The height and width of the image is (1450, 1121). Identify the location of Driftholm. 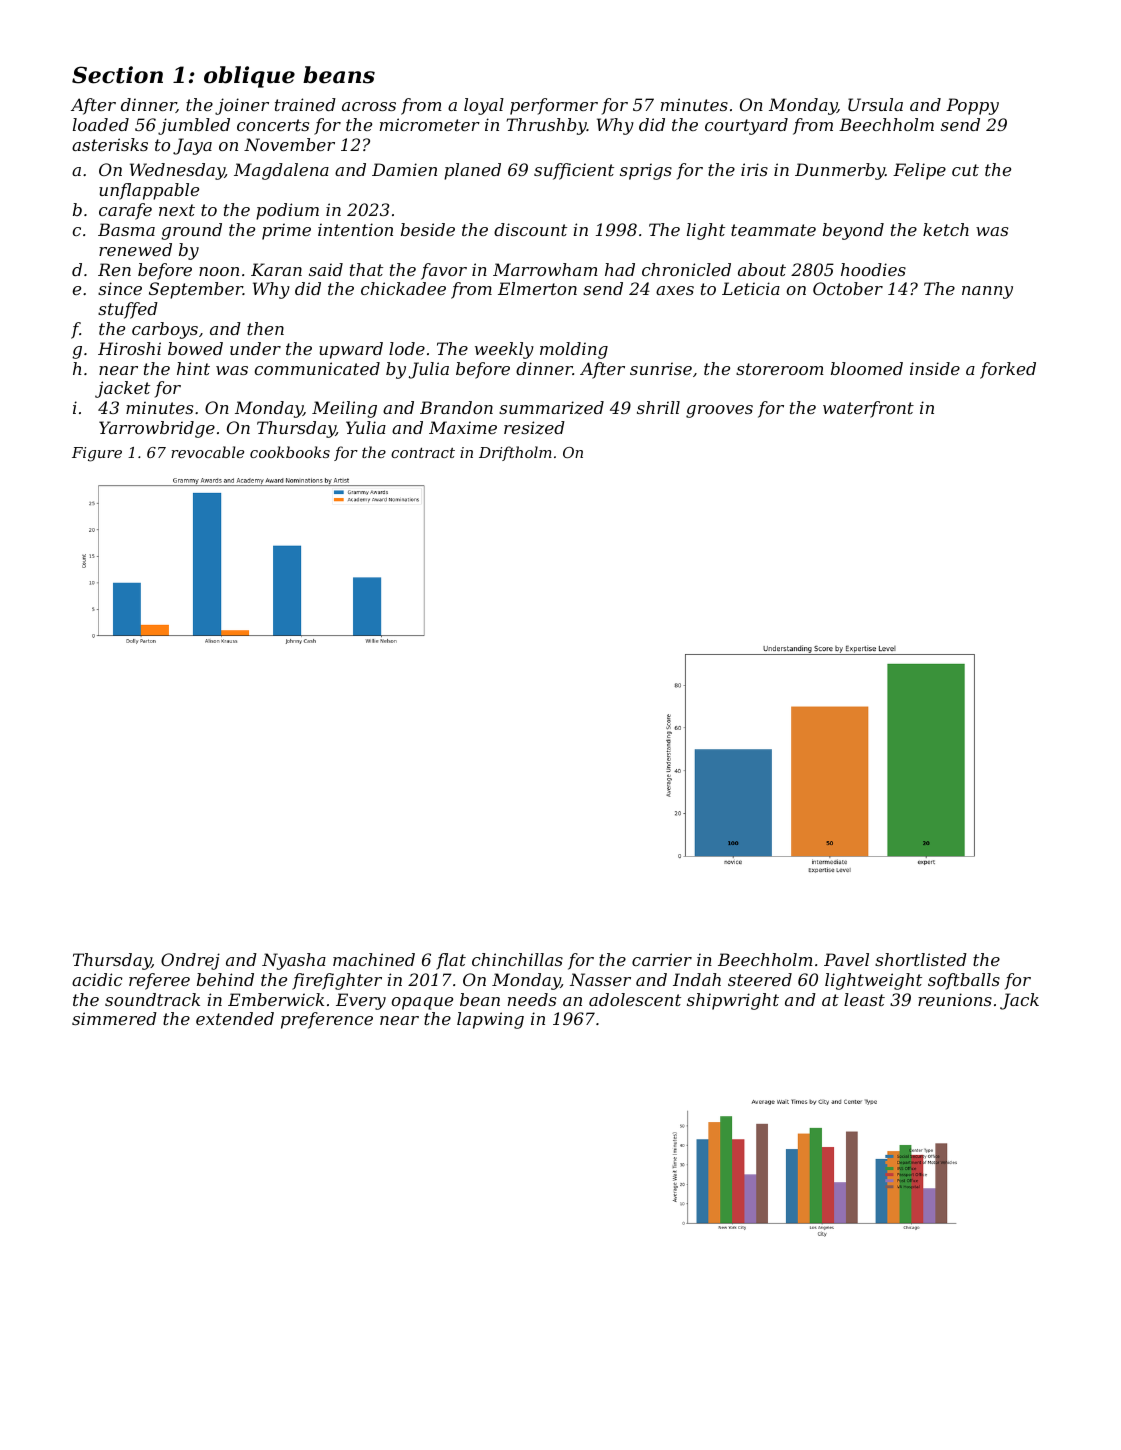
(515, 453).
